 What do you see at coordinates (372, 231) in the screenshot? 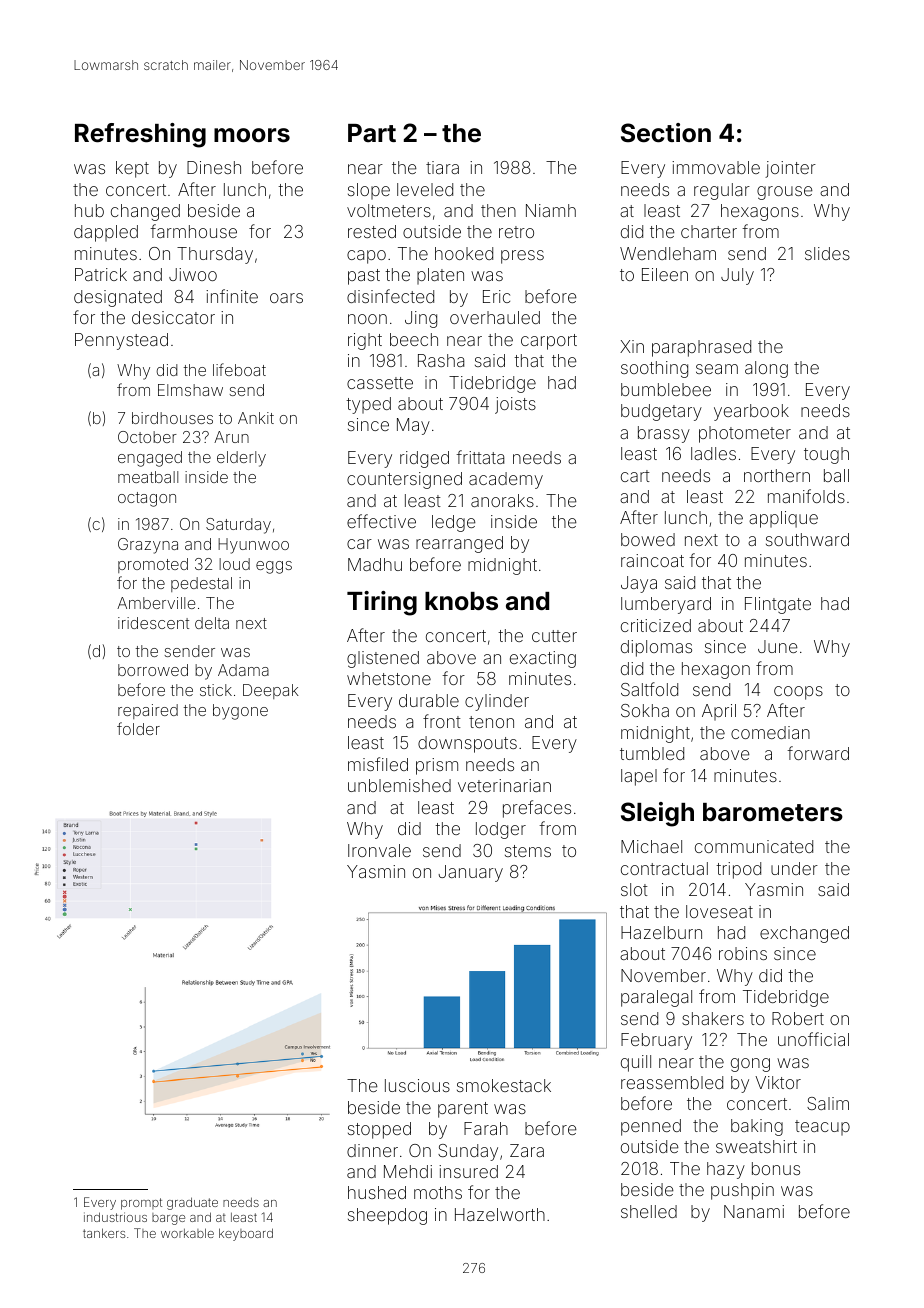
I see `rested` at bounding box center [372, 231].
